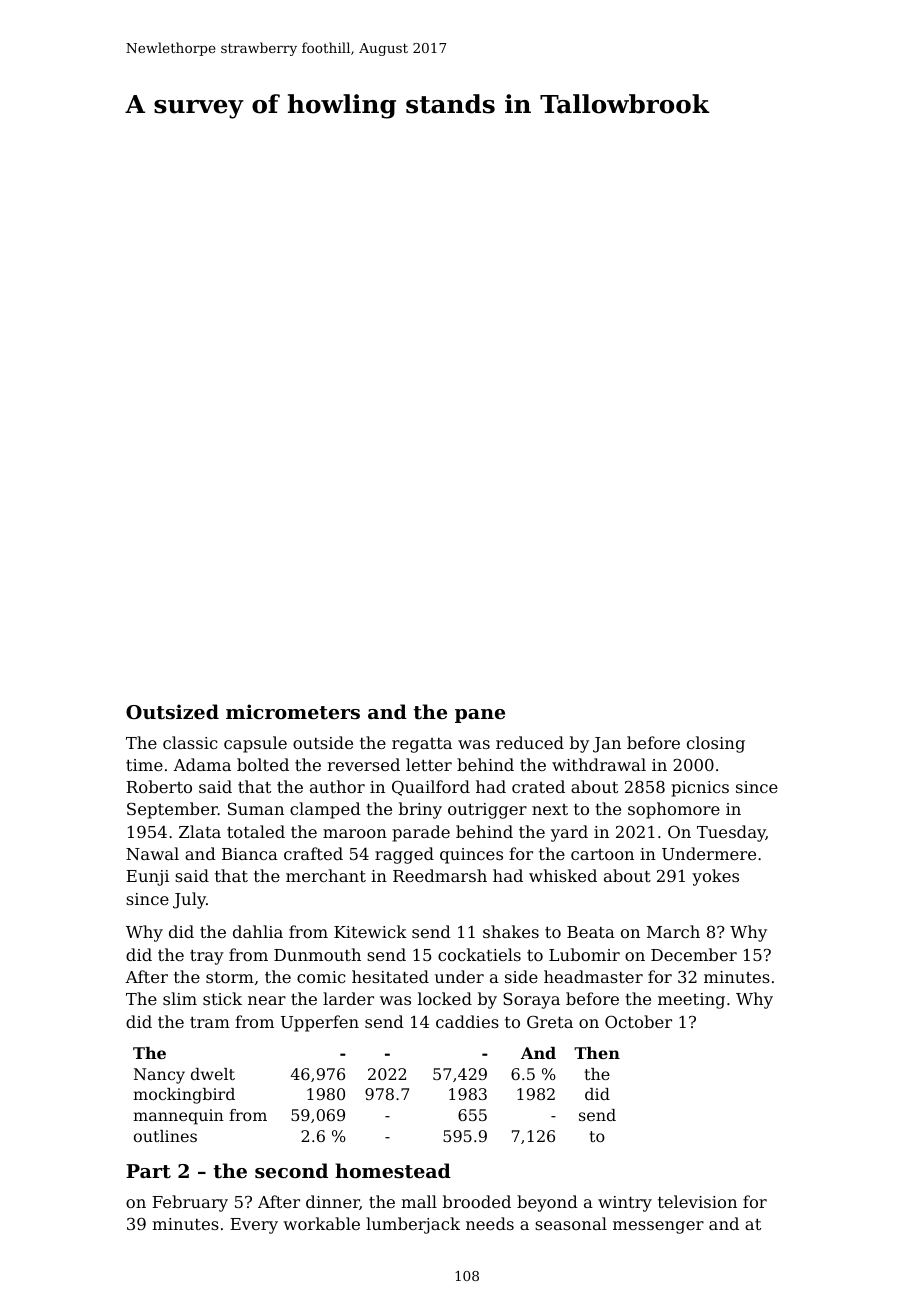 The height and width of the document is (1316, 908). I want to click on closing, so click(716, 744).
